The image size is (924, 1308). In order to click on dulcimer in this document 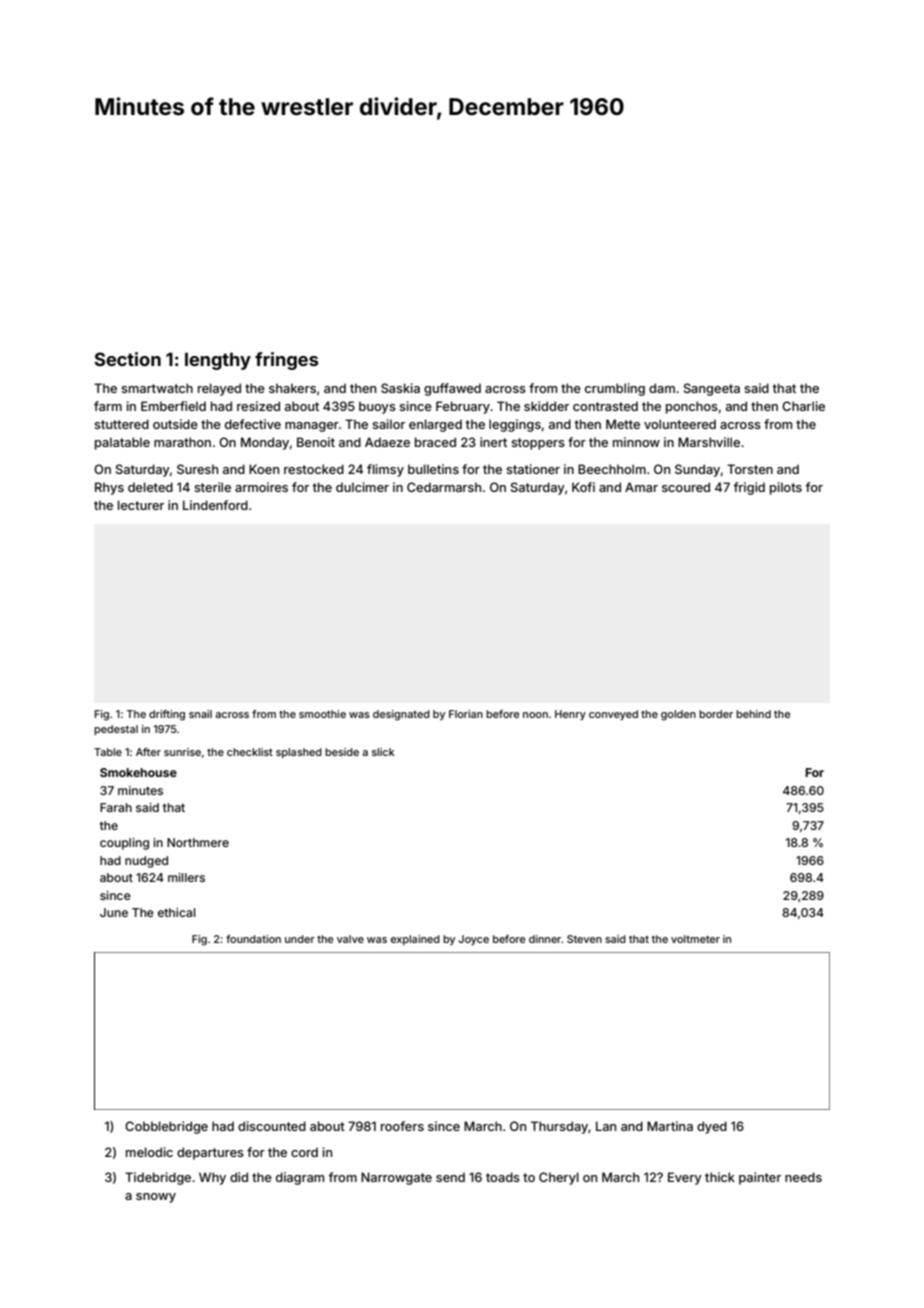, I will do `click(362, 487)`.
